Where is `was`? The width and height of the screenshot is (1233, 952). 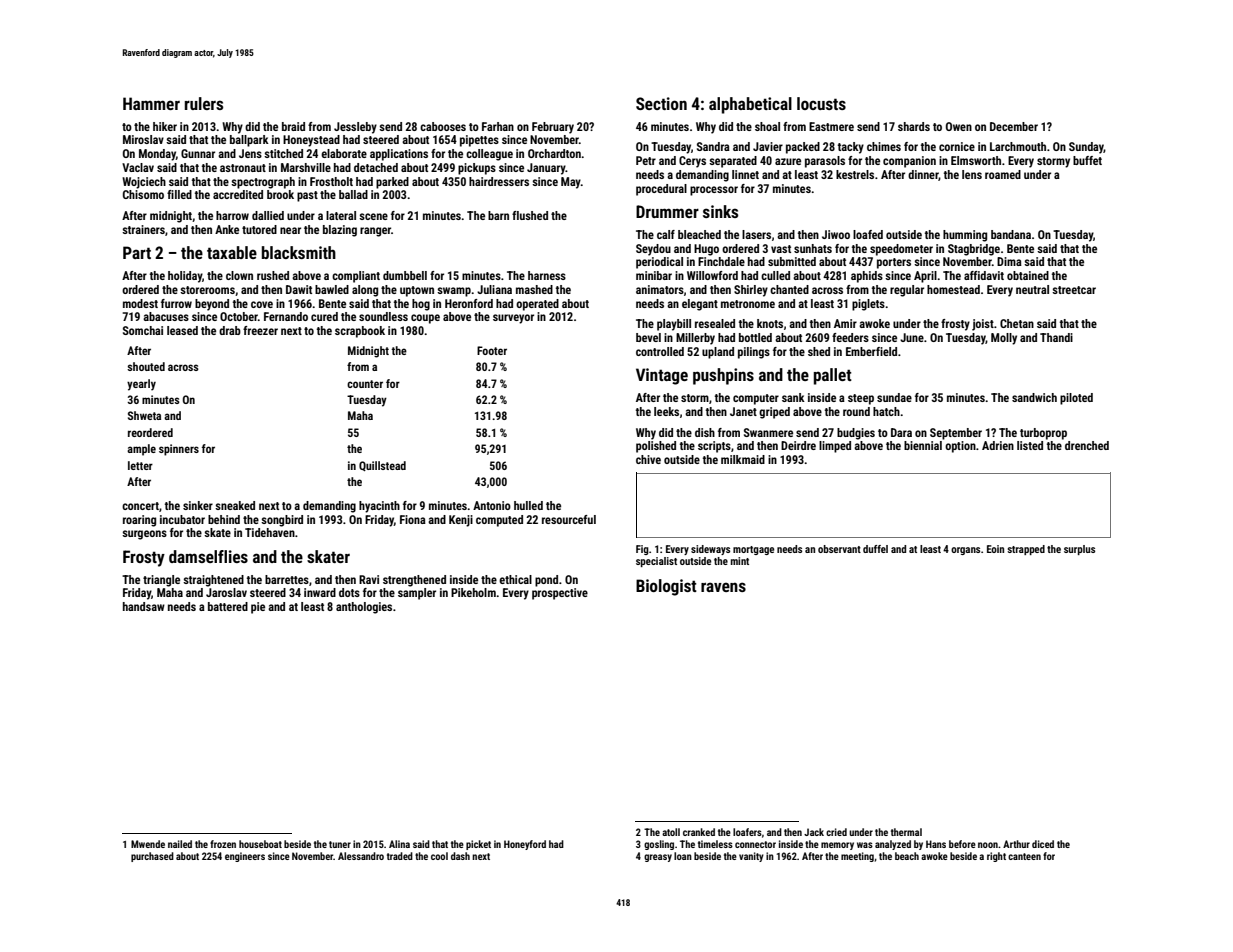 was is located at coordinates (865, 845).
